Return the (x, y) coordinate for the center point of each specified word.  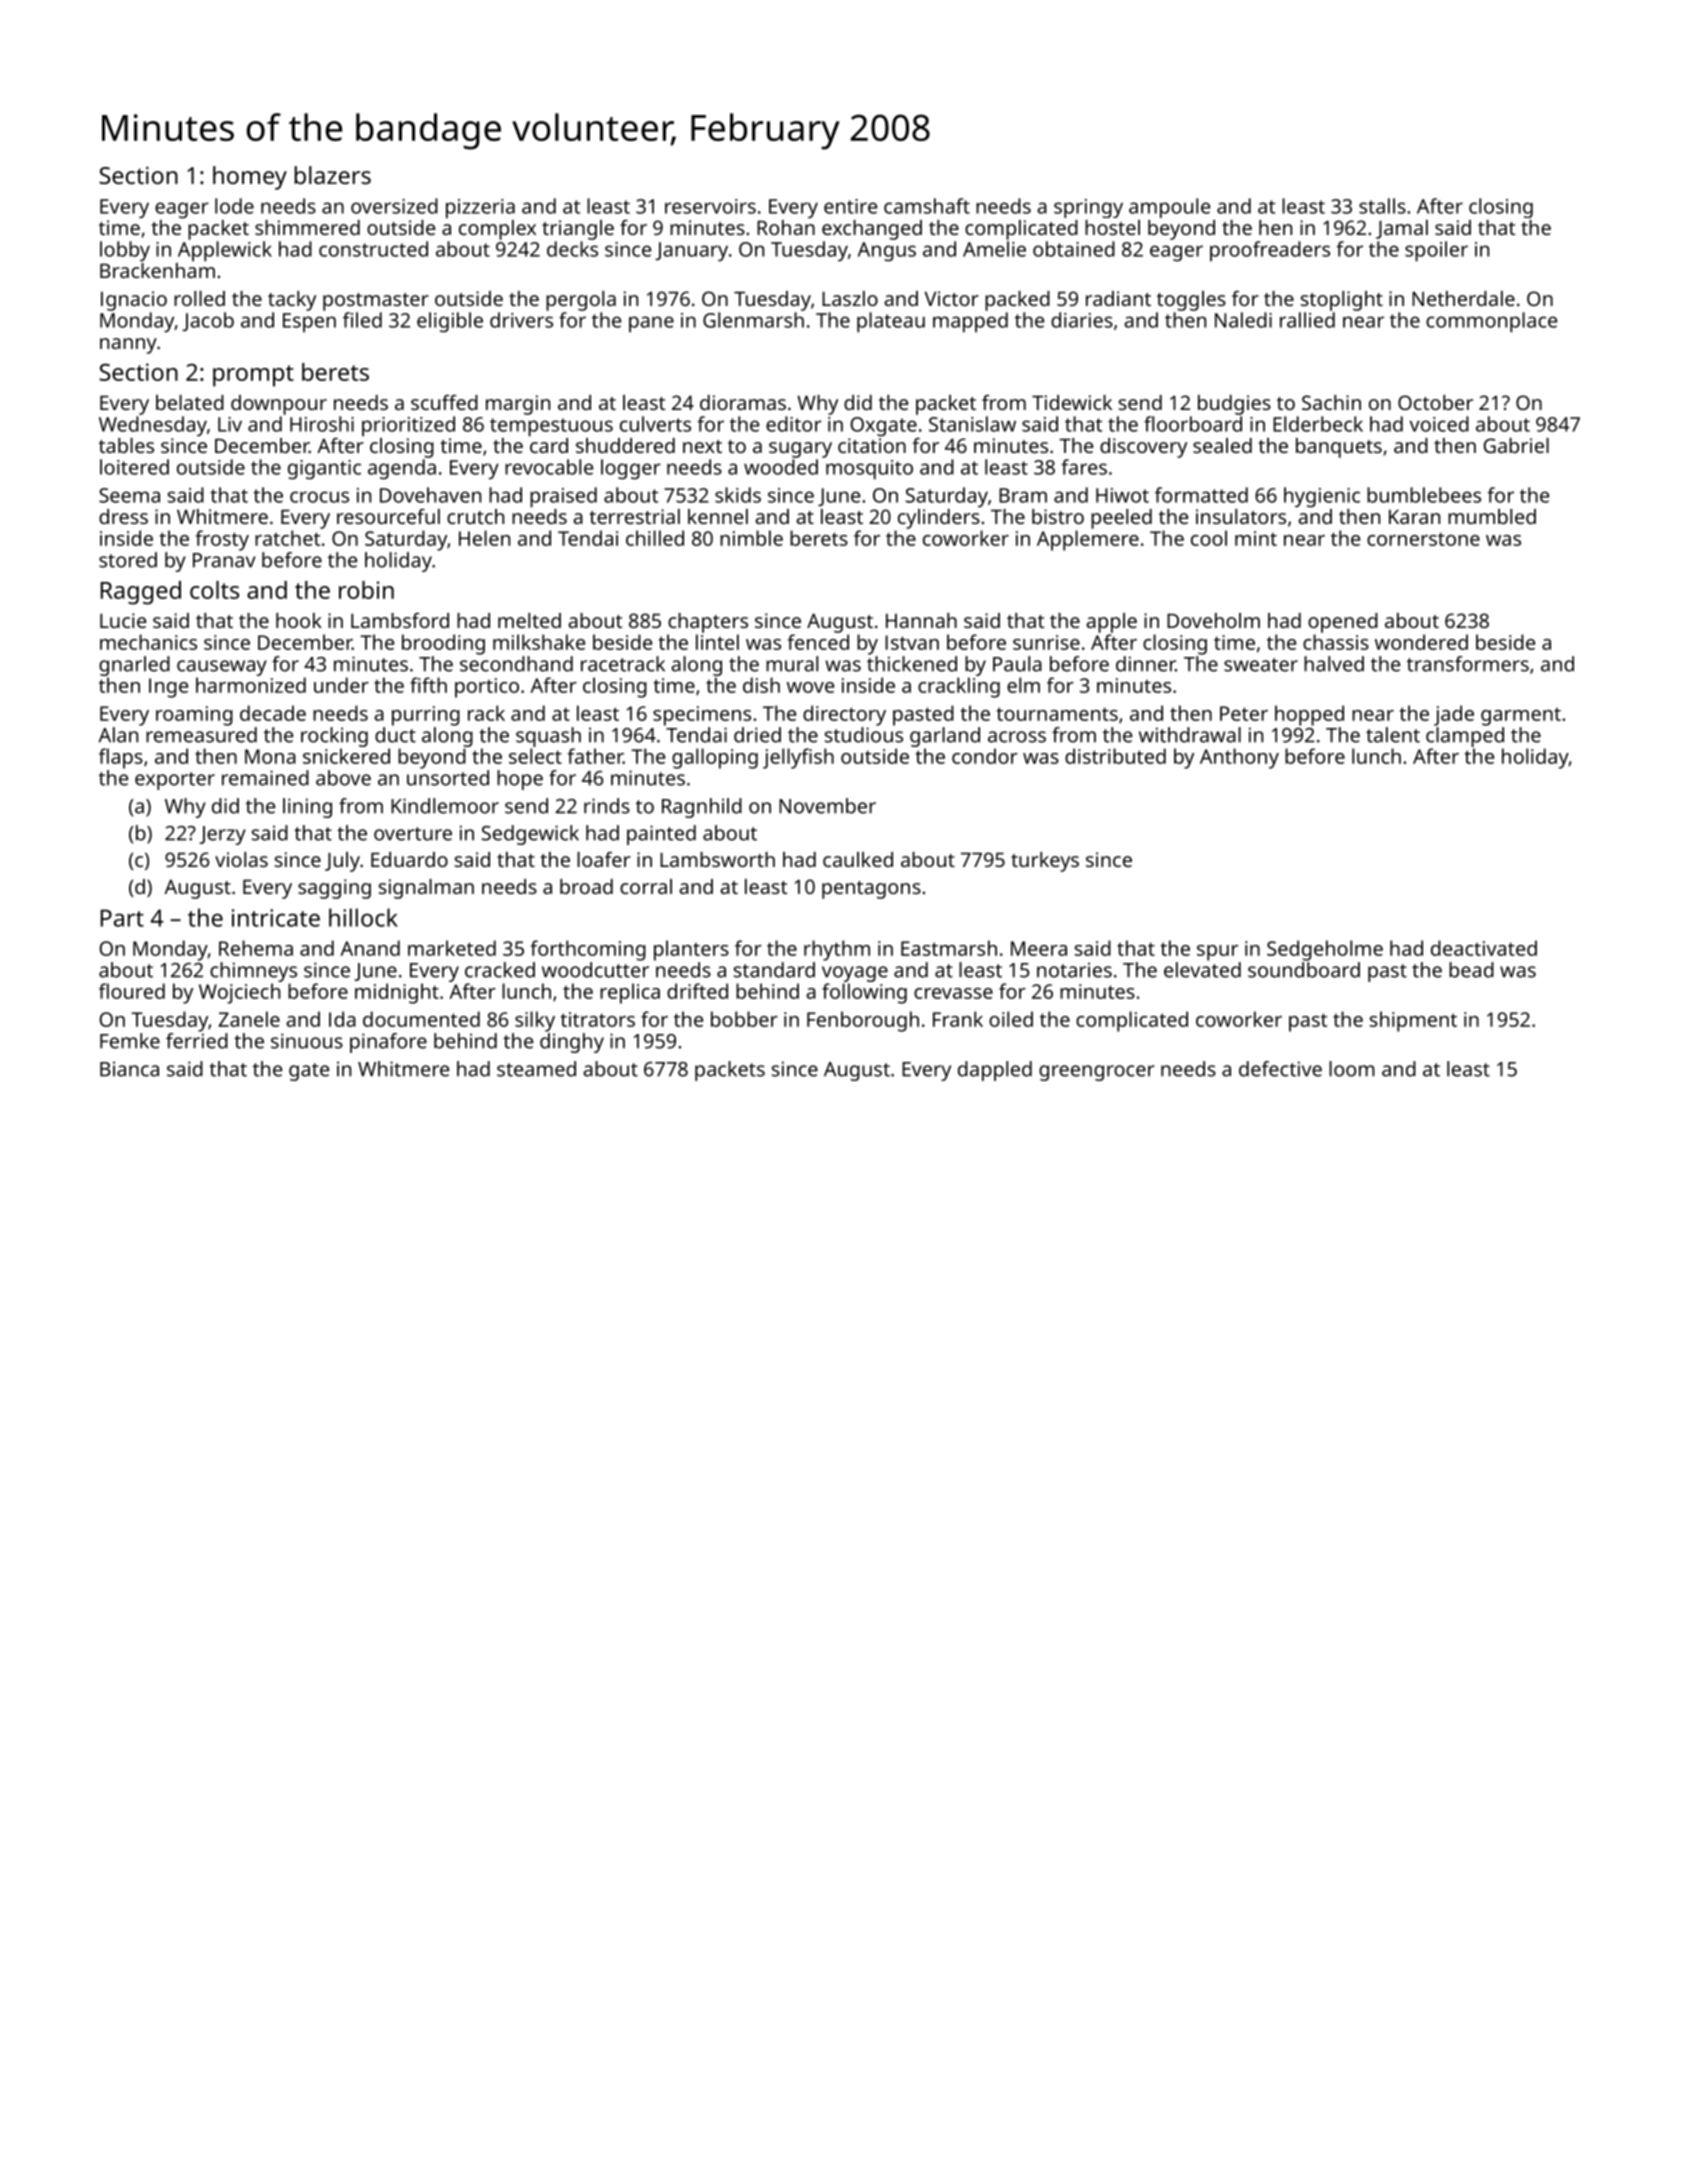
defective (1280, 1069)
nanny (128, 346)
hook (299, 620)
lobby (125, 251)
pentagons (871, 890)
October (1435, 402)
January (691, 252)
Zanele (249, 1019)
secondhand (516, 664)
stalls (1382, 206)
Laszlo (850, 298)
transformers (1468, 664)
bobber (744, 1019)
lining (307, 808)
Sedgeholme (1325, 950)
